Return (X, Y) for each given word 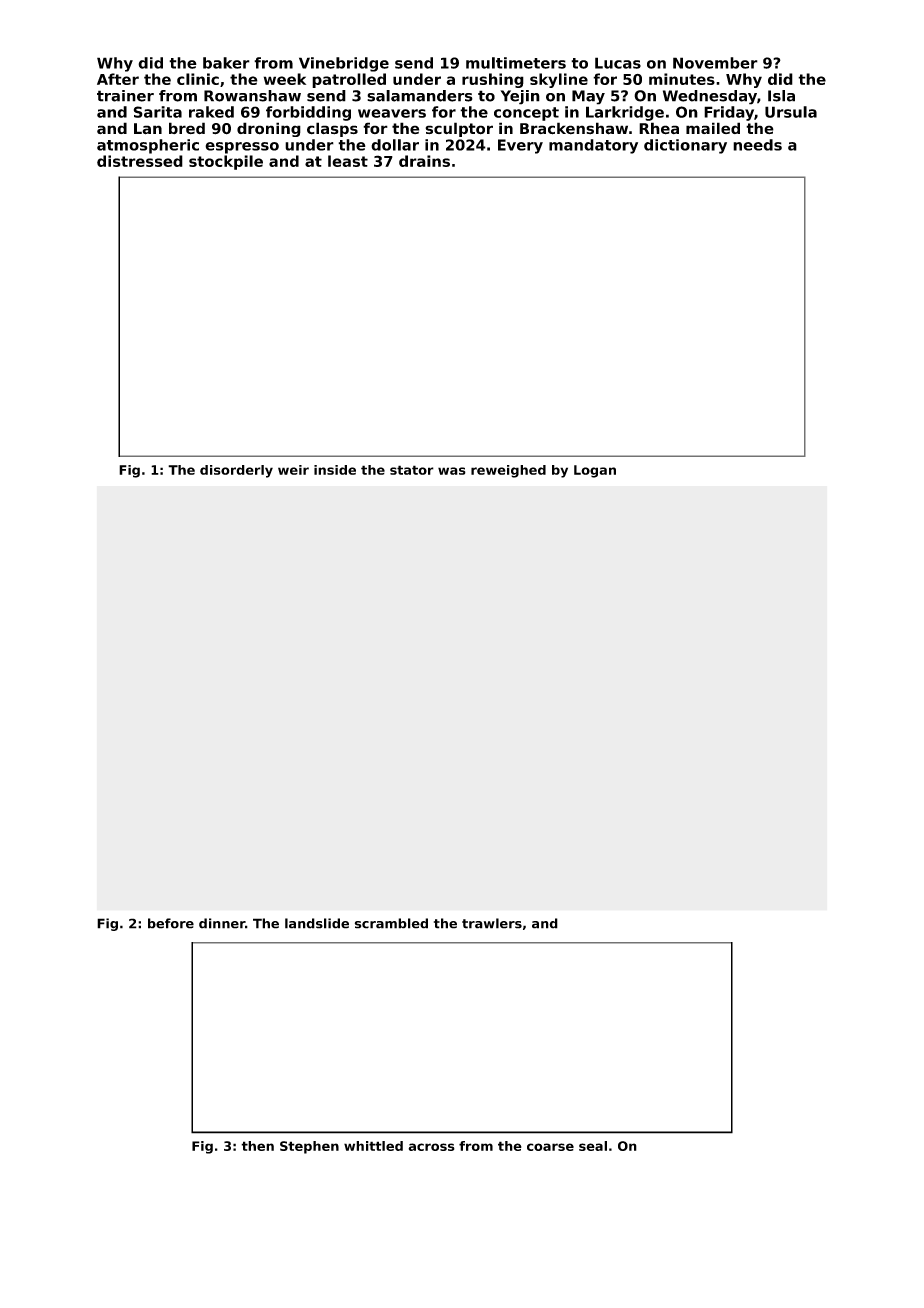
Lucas (618, 63)
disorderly (236, 471)
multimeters (516, 63)
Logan (595, 471)
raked (211, 112)
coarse (550, 1147)
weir (293, 470)
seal (593, 1146)
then (257, 1146)
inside (335, 470)
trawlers (492, 923)
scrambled (391, 923)
